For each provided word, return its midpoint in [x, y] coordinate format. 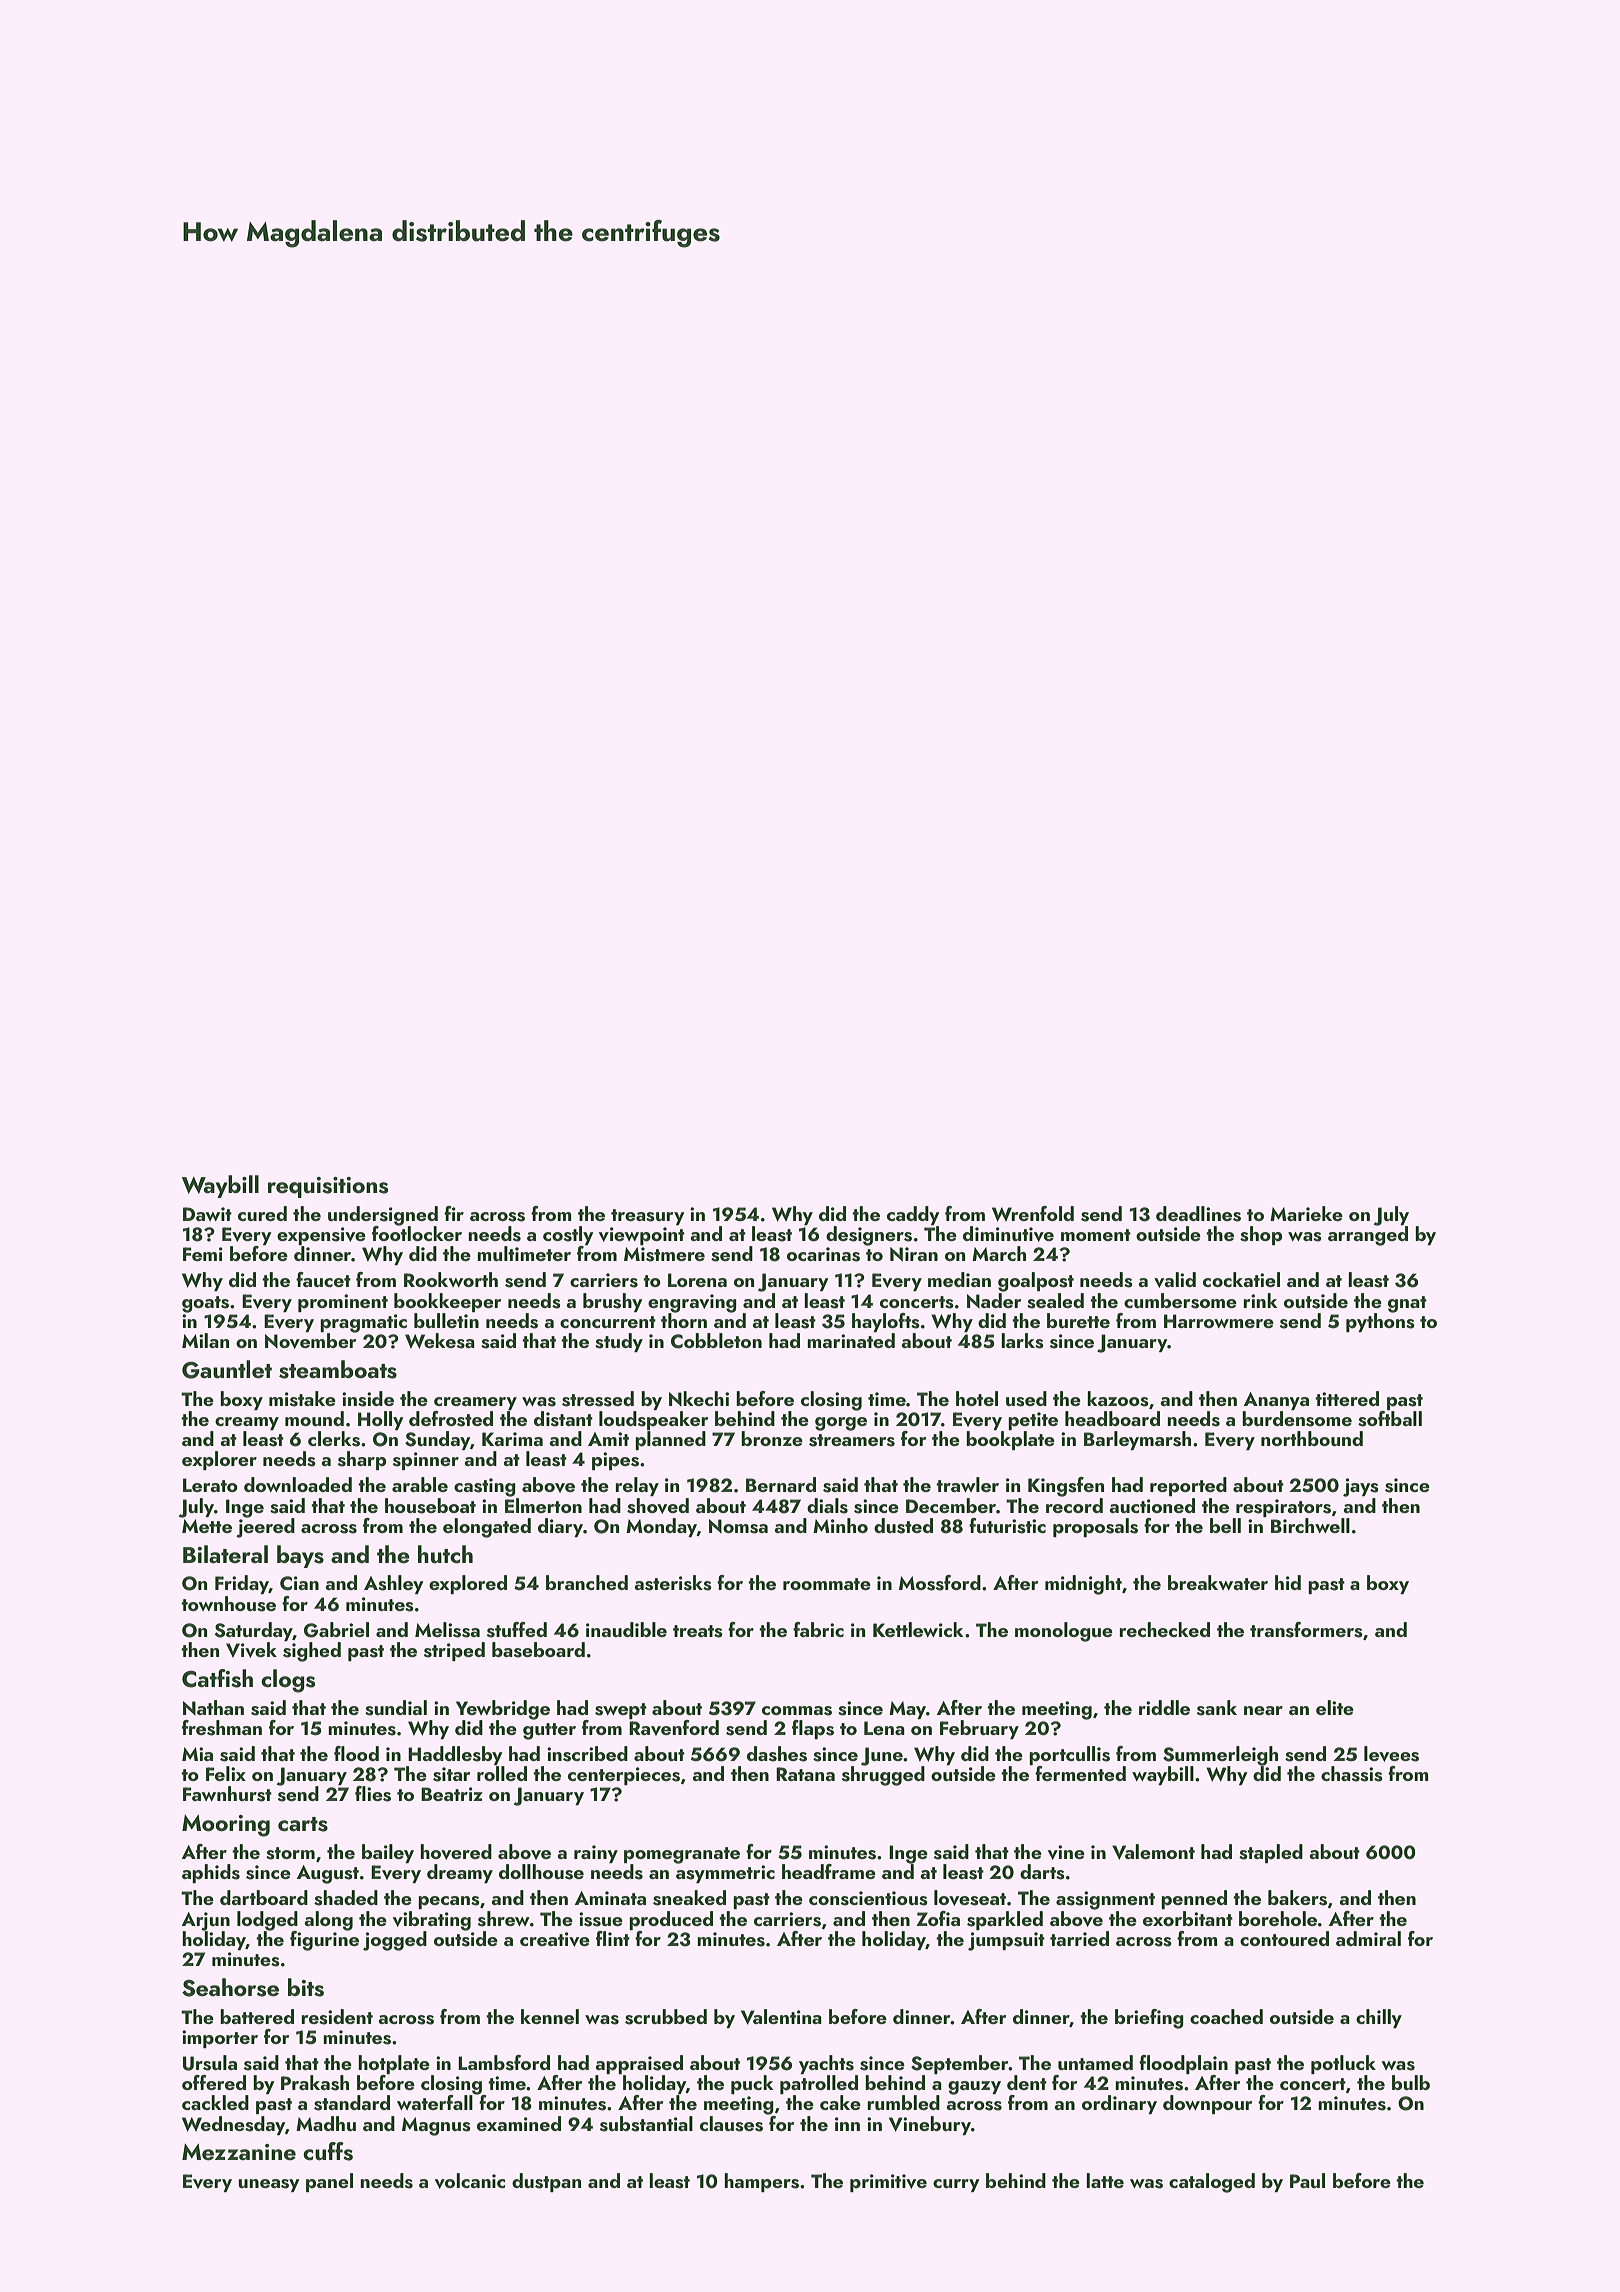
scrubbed [666, 2017]
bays [300, 1556]
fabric [818, 1629]
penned [1194, 1899]
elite [1335, 1707]
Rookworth [451, 1279]
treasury [648, 1217]
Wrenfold [1033, 1214]
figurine [324, 1940]
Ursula [210, 2063]
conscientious [868, 1898]
